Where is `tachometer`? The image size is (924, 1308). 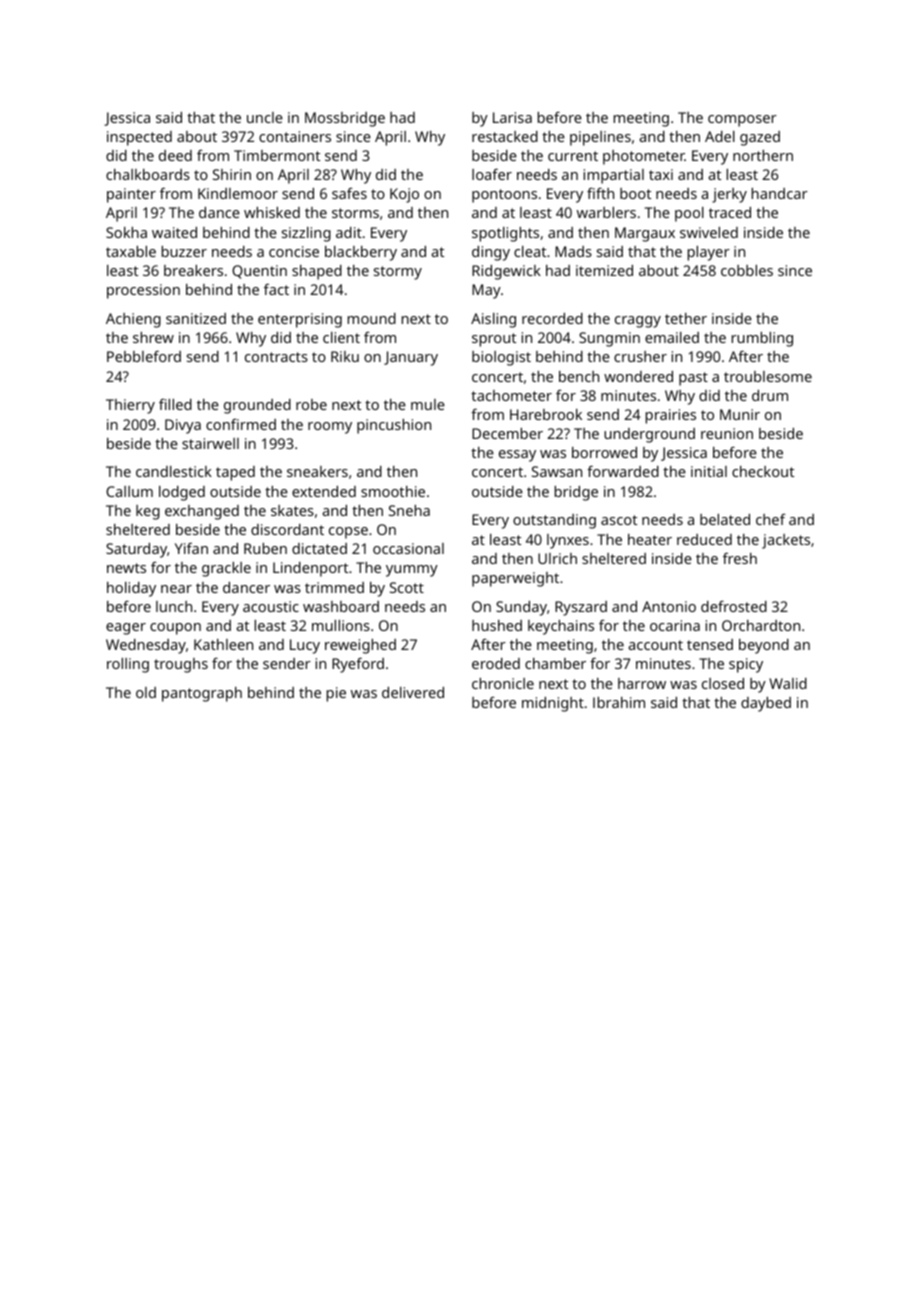
tachometer is located at coordinates (511, 395).
